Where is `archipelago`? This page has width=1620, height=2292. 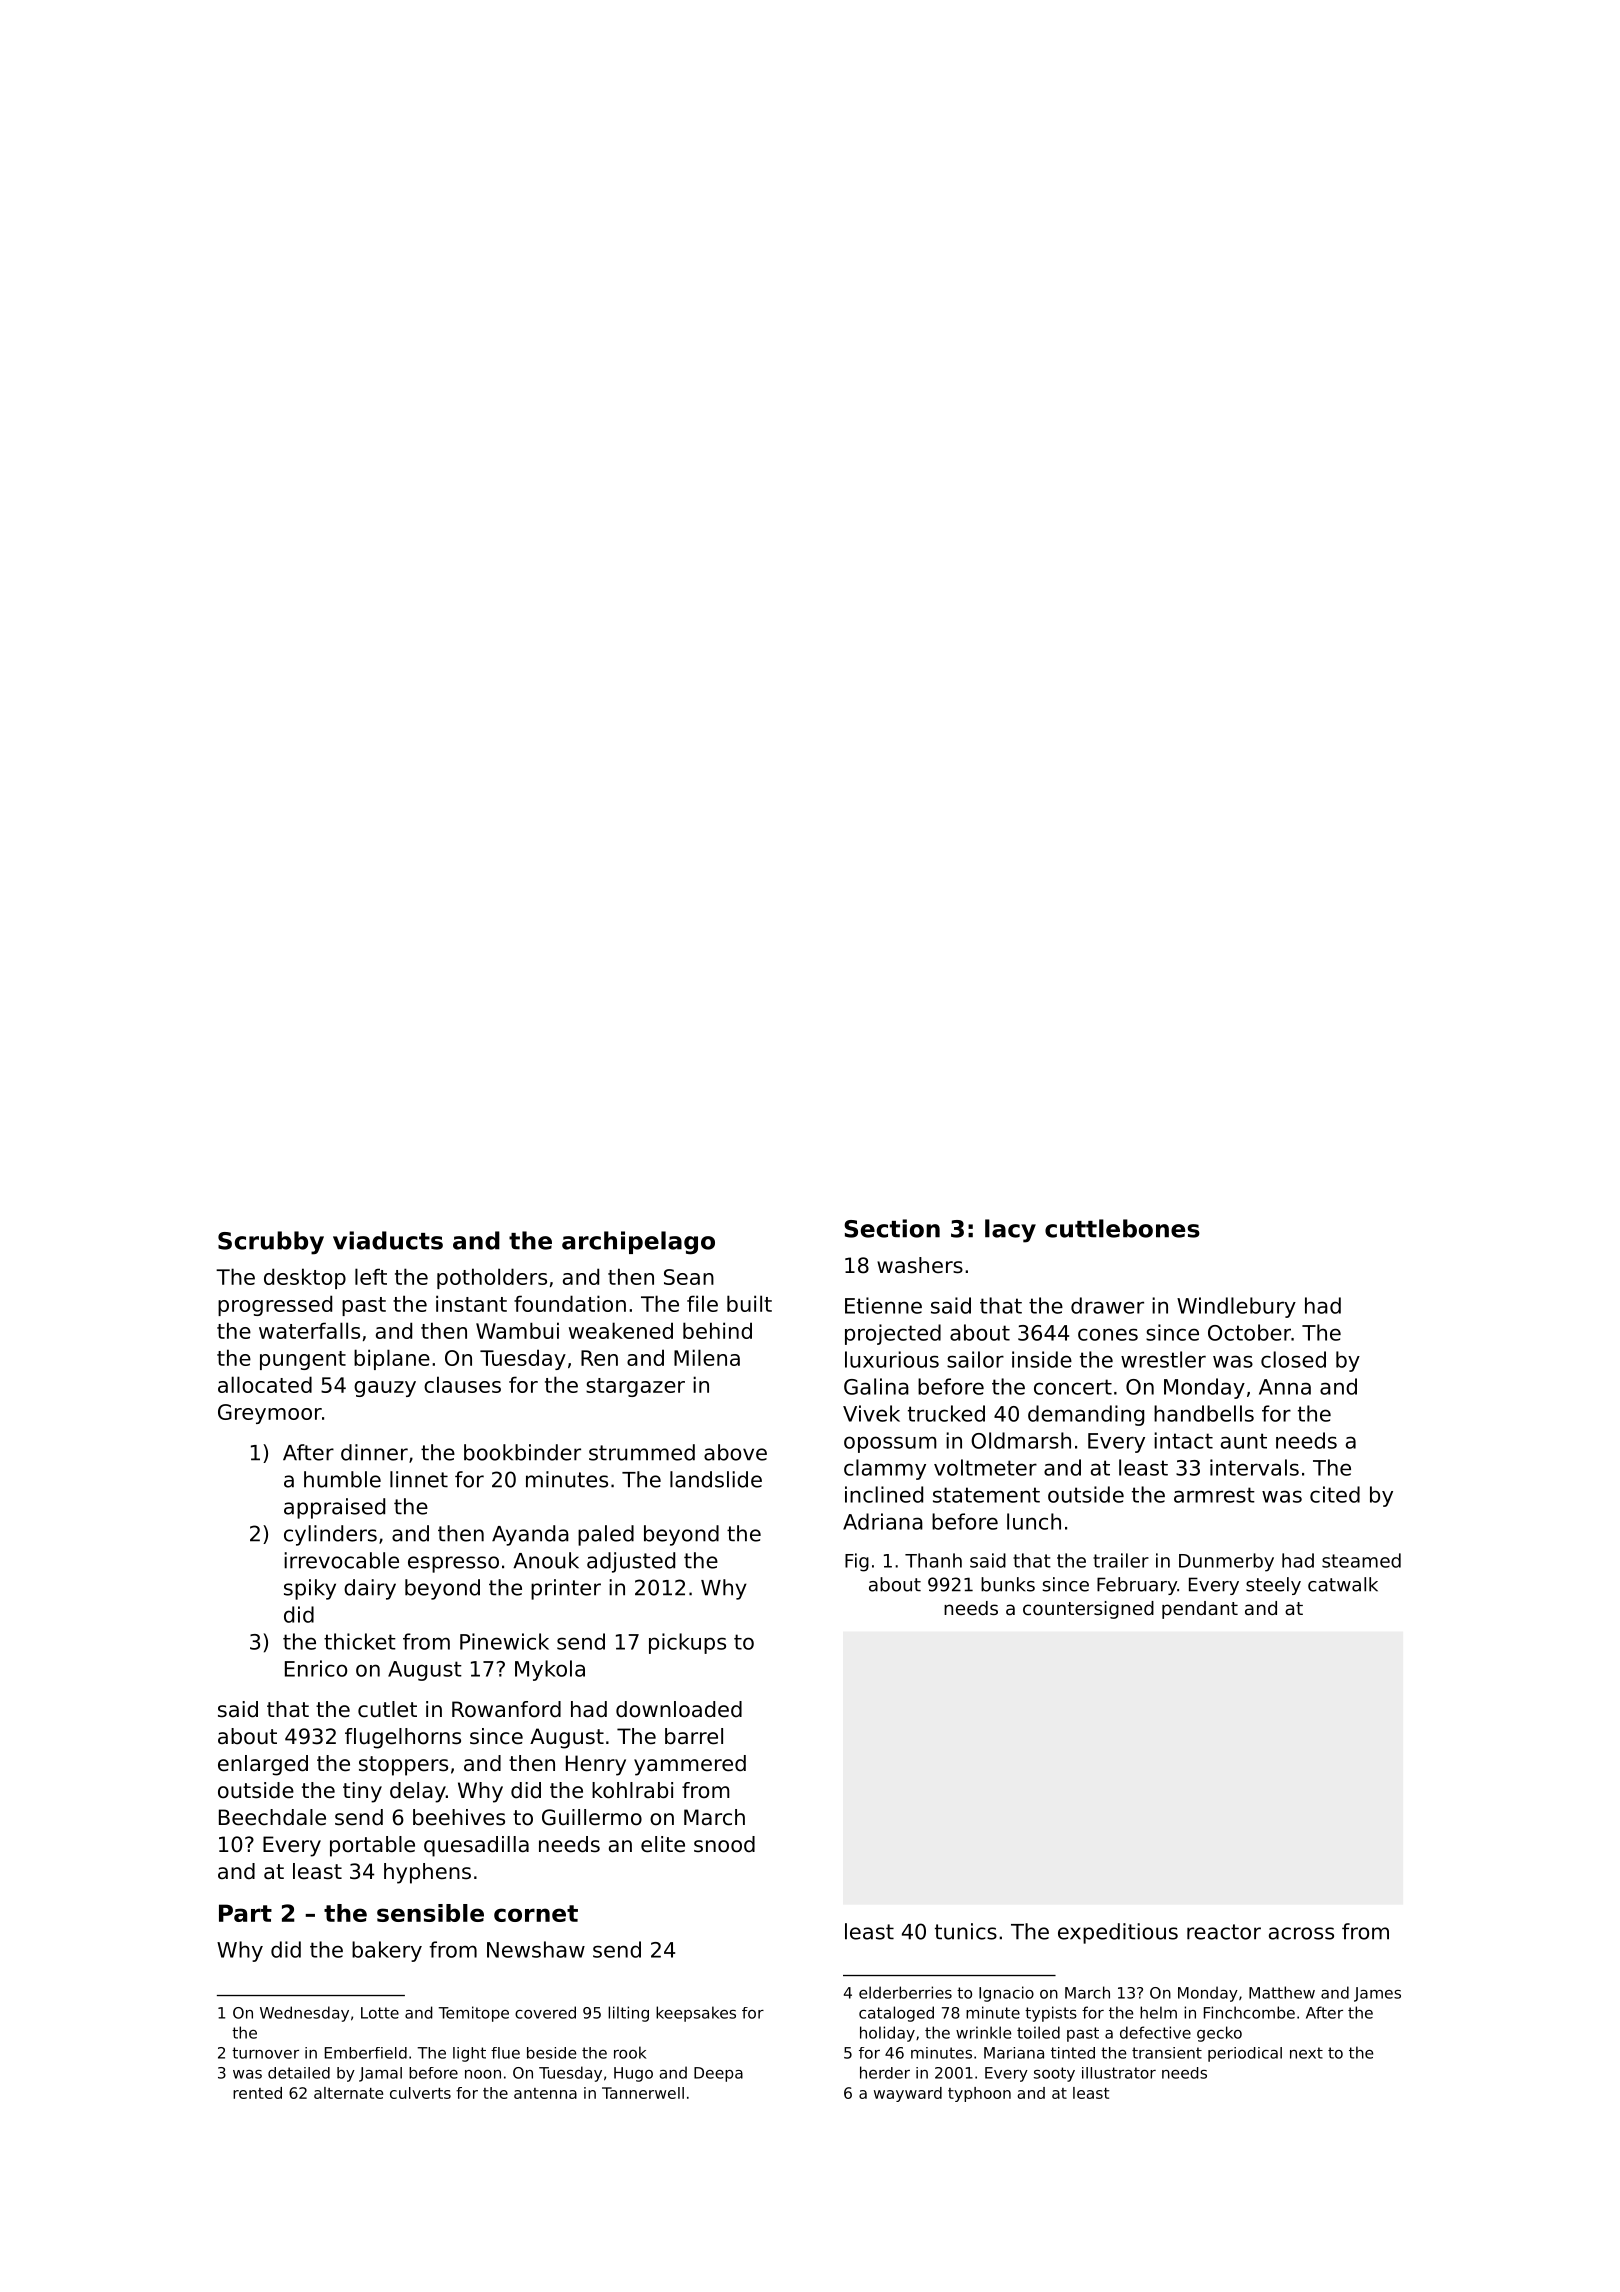
archipelago is located at coordinates (638, 1243).
